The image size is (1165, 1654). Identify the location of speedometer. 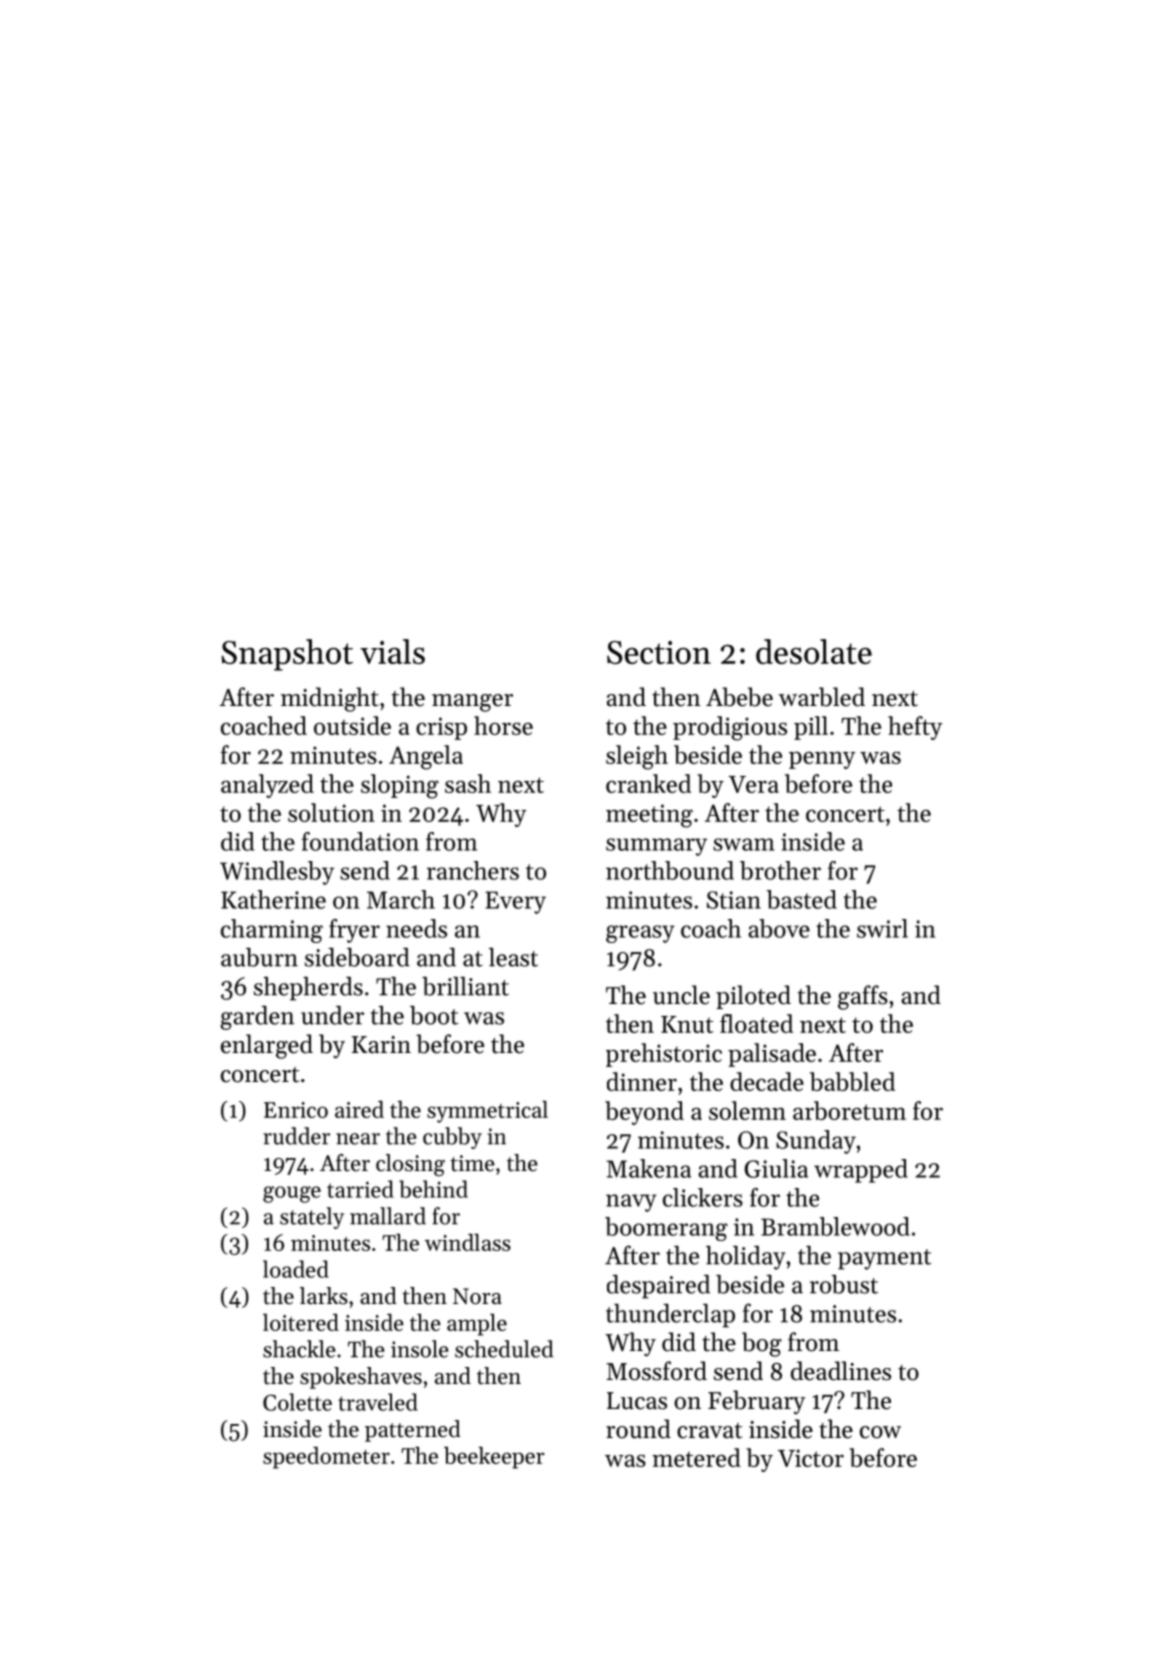
(326, 1458).
